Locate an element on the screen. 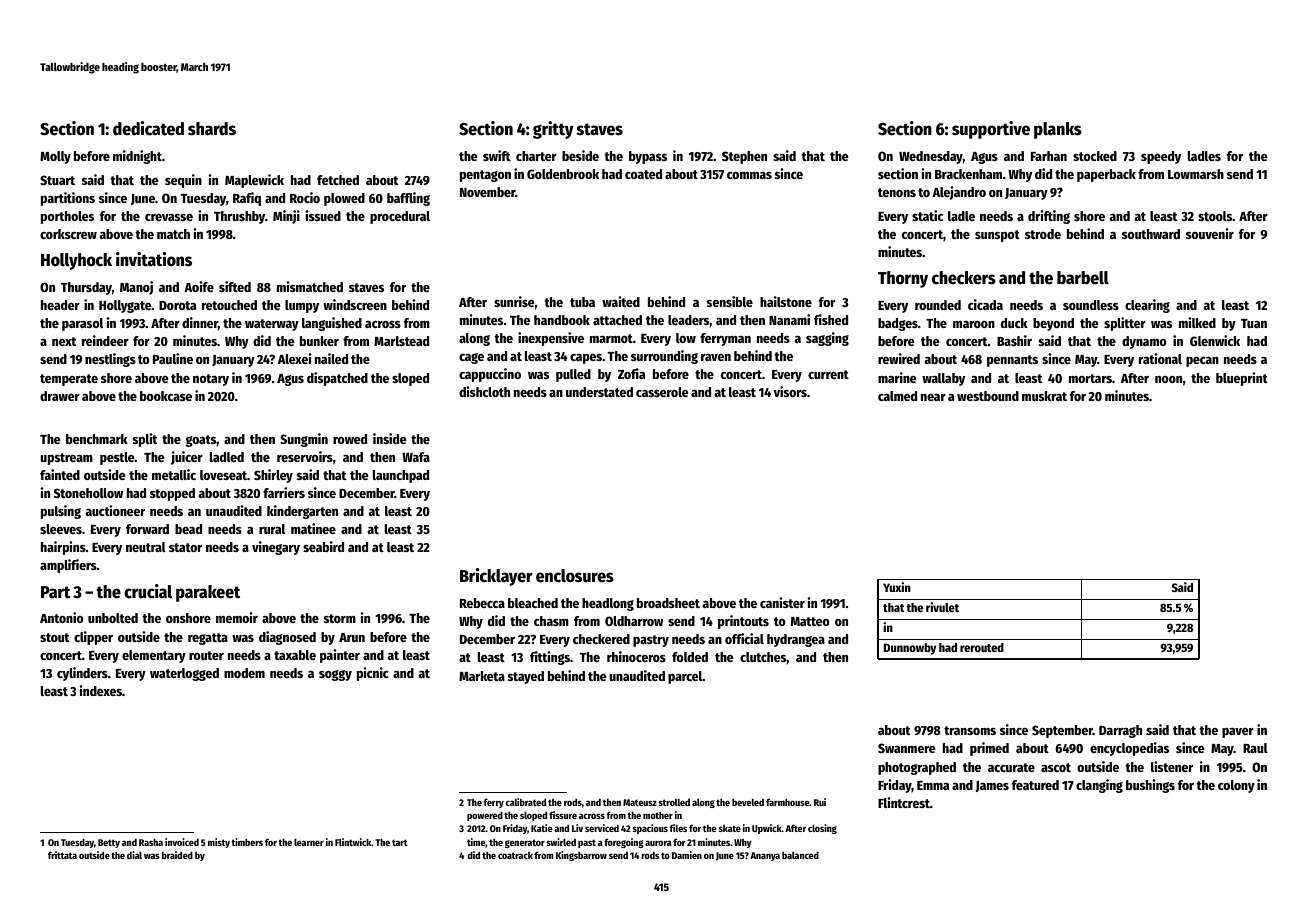  Mateusz is located at coordinates (640, 802).
